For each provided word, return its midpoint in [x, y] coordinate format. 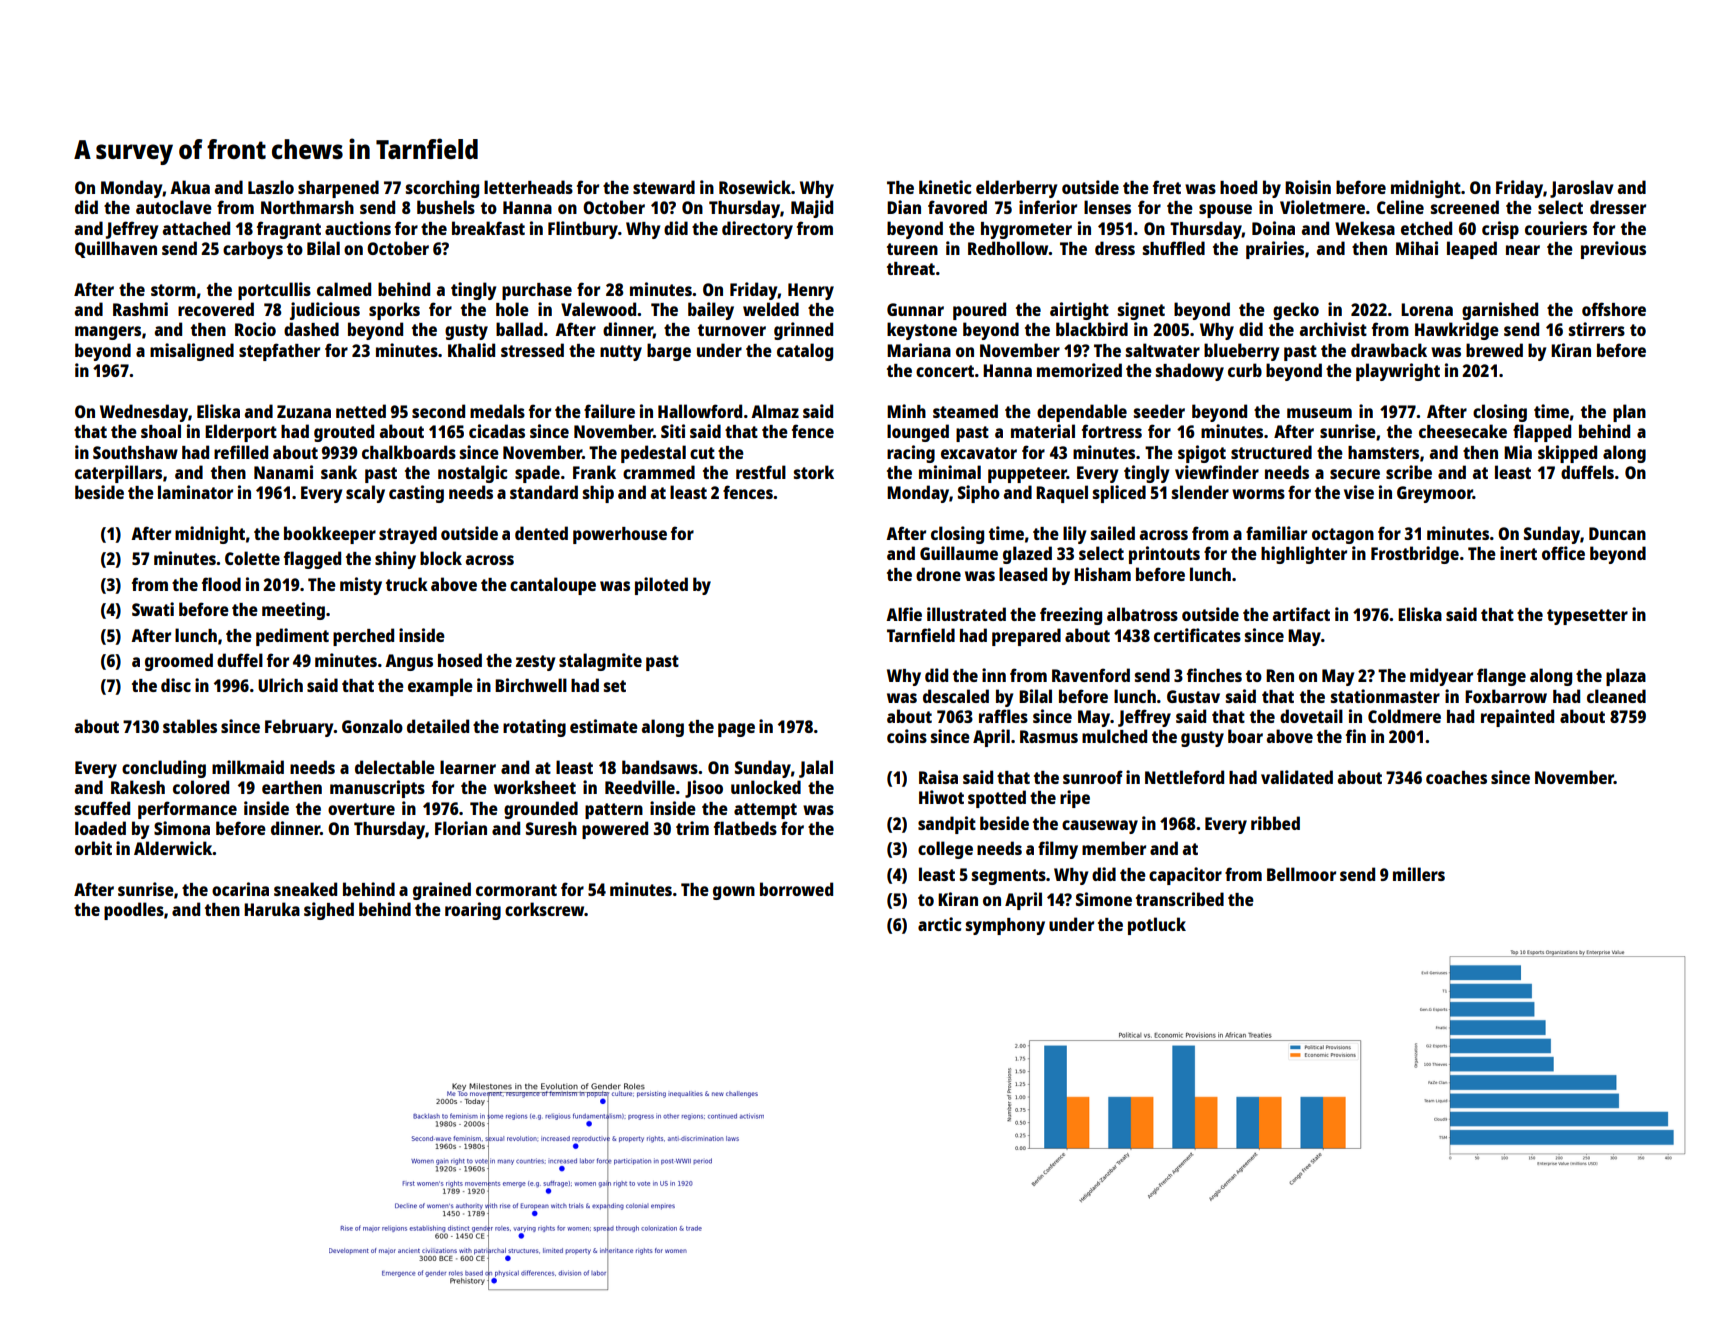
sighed [329, 911]
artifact [1301, 614]
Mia [1518, 452]
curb [1245, 370]
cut [702, 453]
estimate [604, 726]
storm [173, 290]
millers [1419, 874]
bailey [711, 311]
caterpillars [118, 474]
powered [615, 830]
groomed [179, 662]
